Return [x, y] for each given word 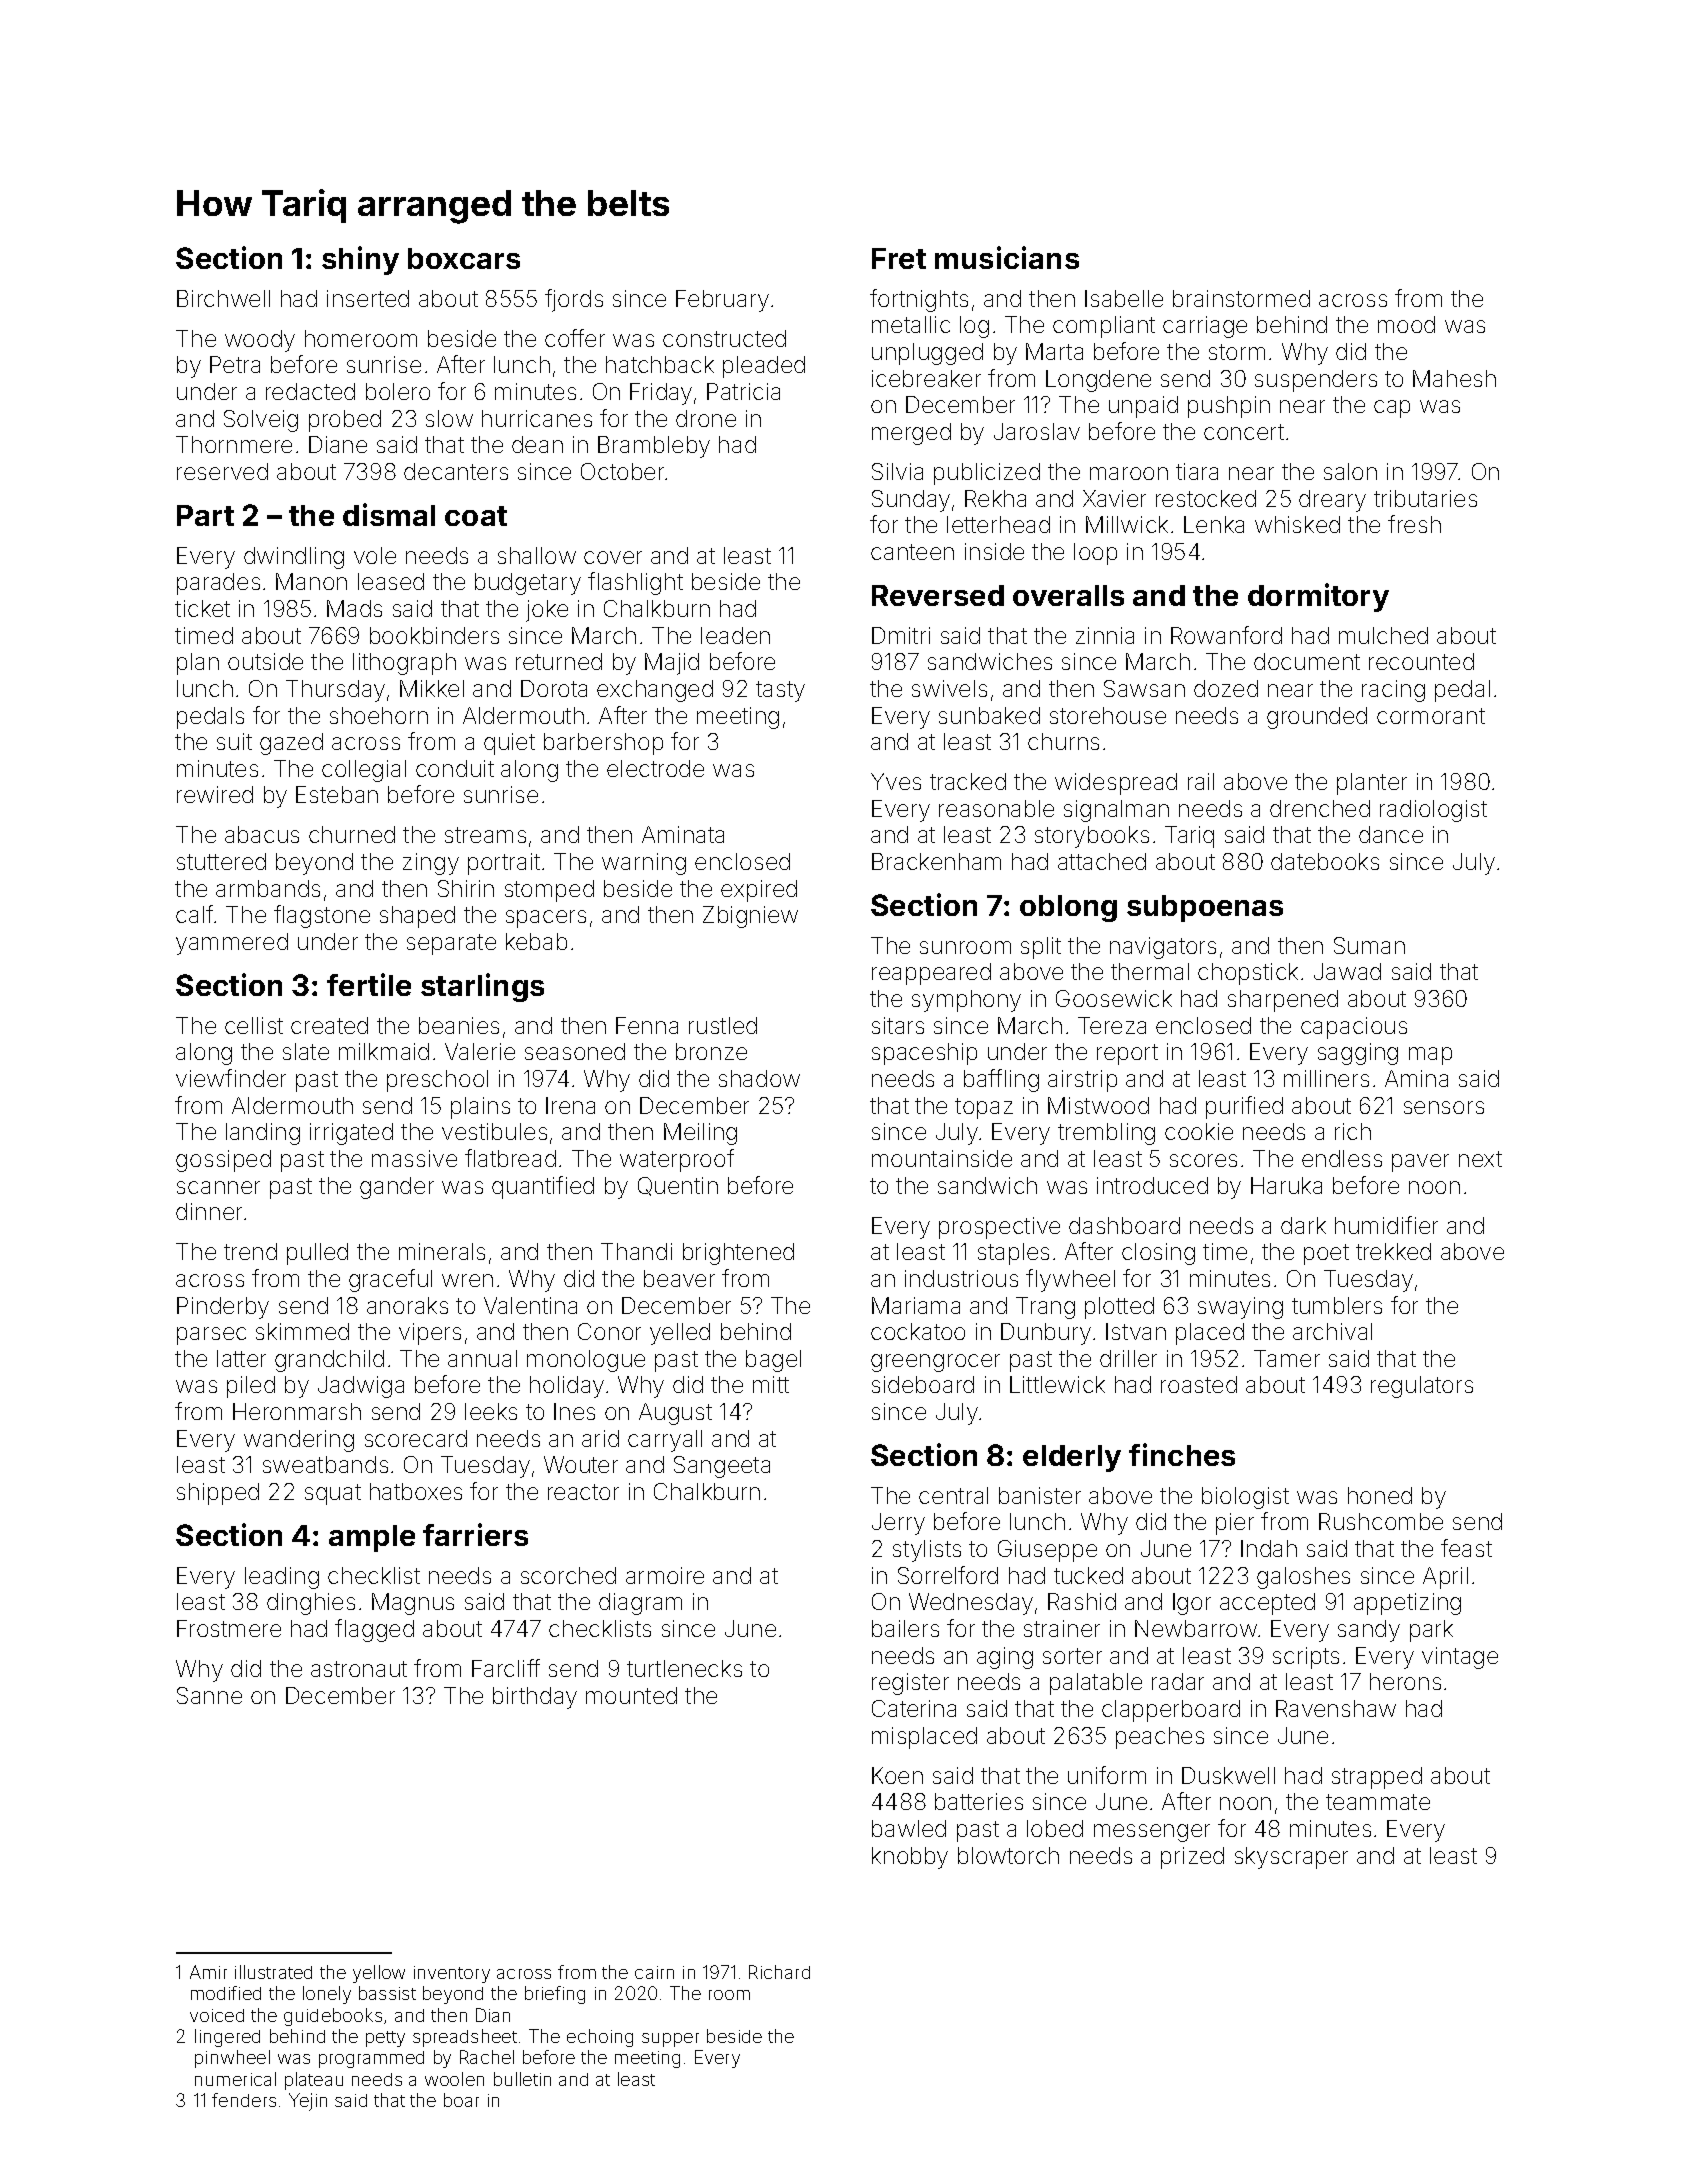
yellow [379, 1974]
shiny [360, 260]
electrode [655, 768]
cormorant [1431, 716]
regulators [1422, 1387]
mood [1406, 324]
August [675, 1414]
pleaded [764, 367]
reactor [583, 1492]
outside [265, 661]
